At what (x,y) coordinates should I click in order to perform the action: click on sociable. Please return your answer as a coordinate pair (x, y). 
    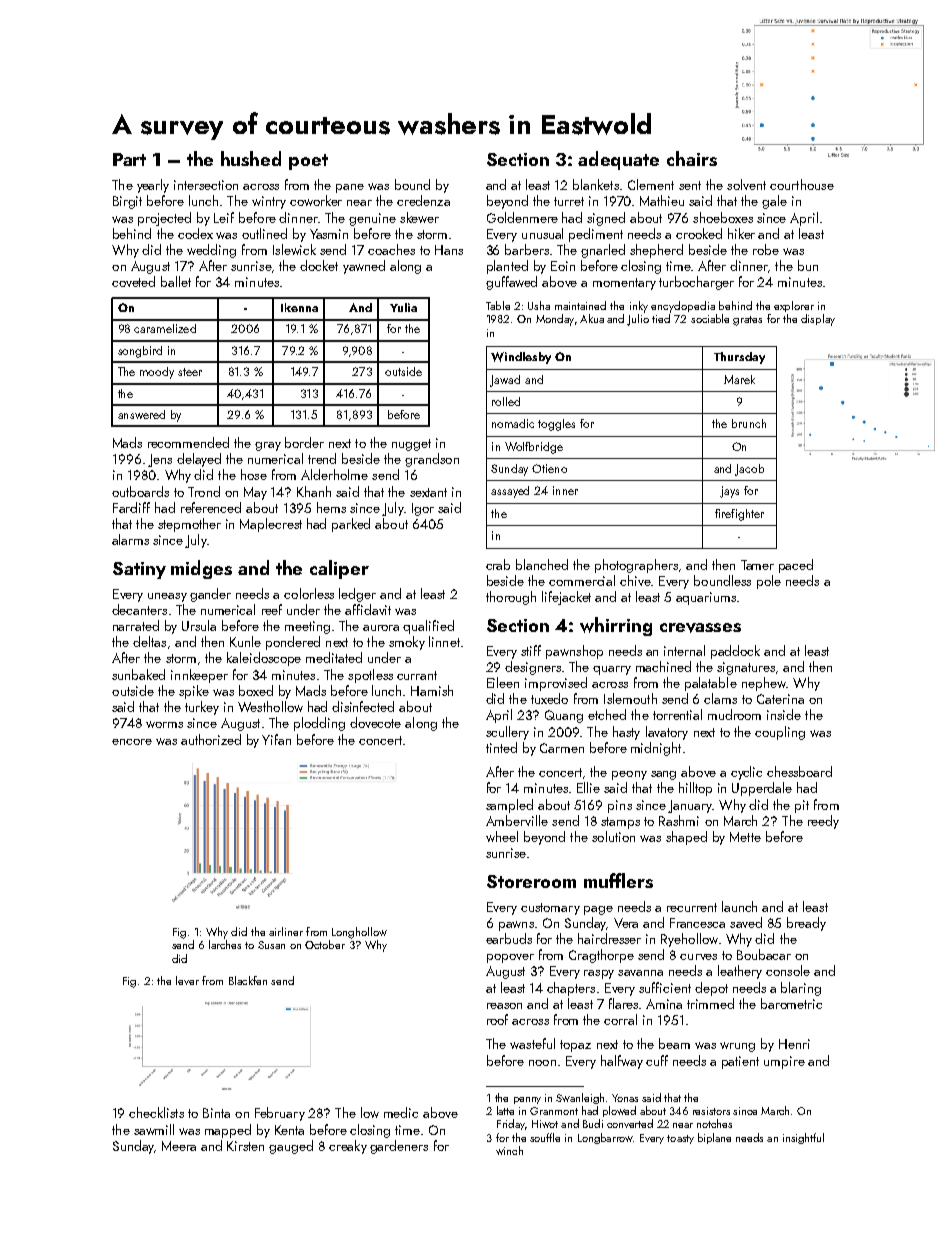
    Looking at the image, I should click on (710, 318).
